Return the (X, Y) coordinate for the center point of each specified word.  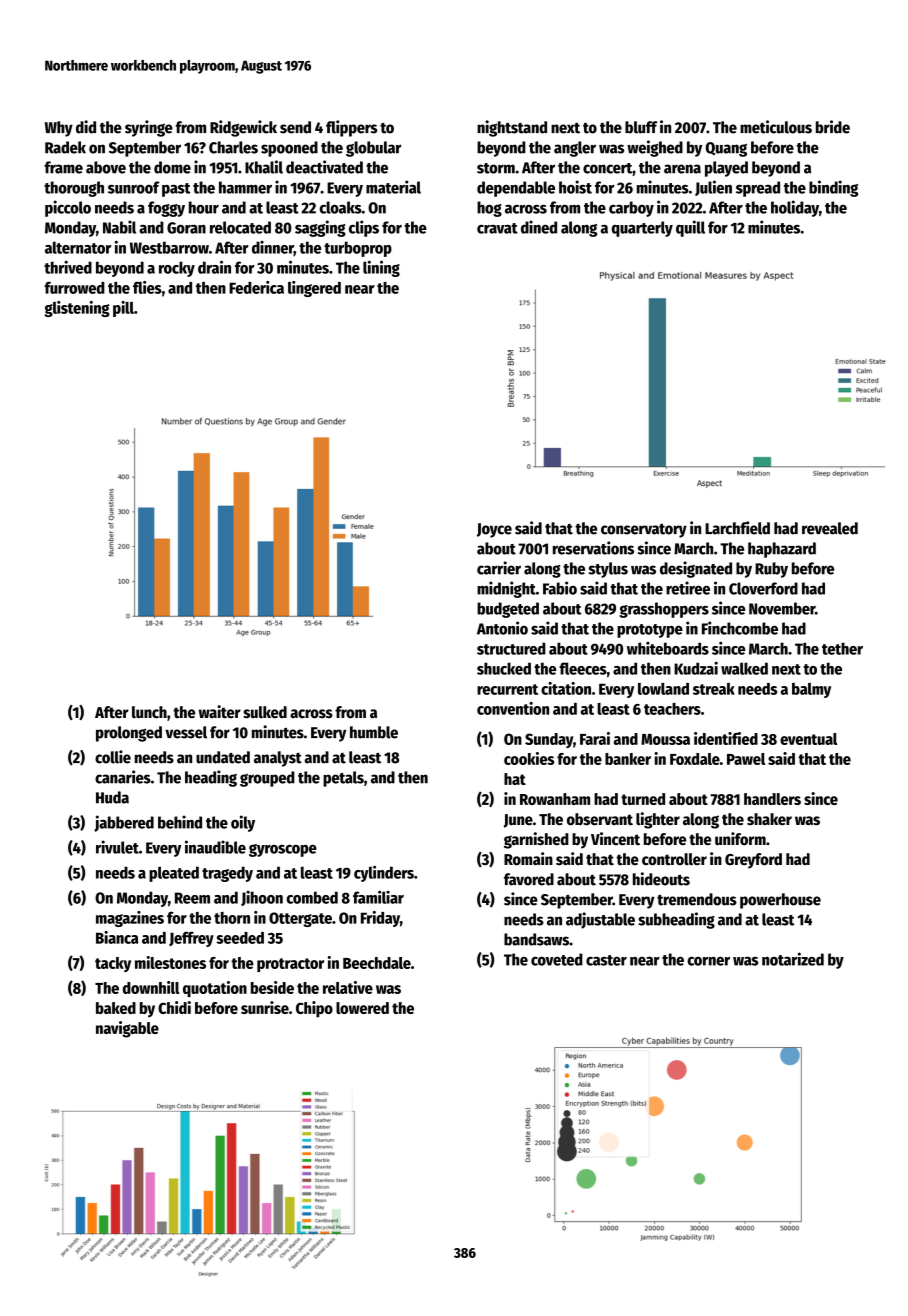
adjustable (600, 920)
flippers (351, 128)
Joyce (494, 530)
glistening (77, 309)
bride (833, 127)
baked (116, 1008)
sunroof (134, 187)
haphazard (782, 550)
